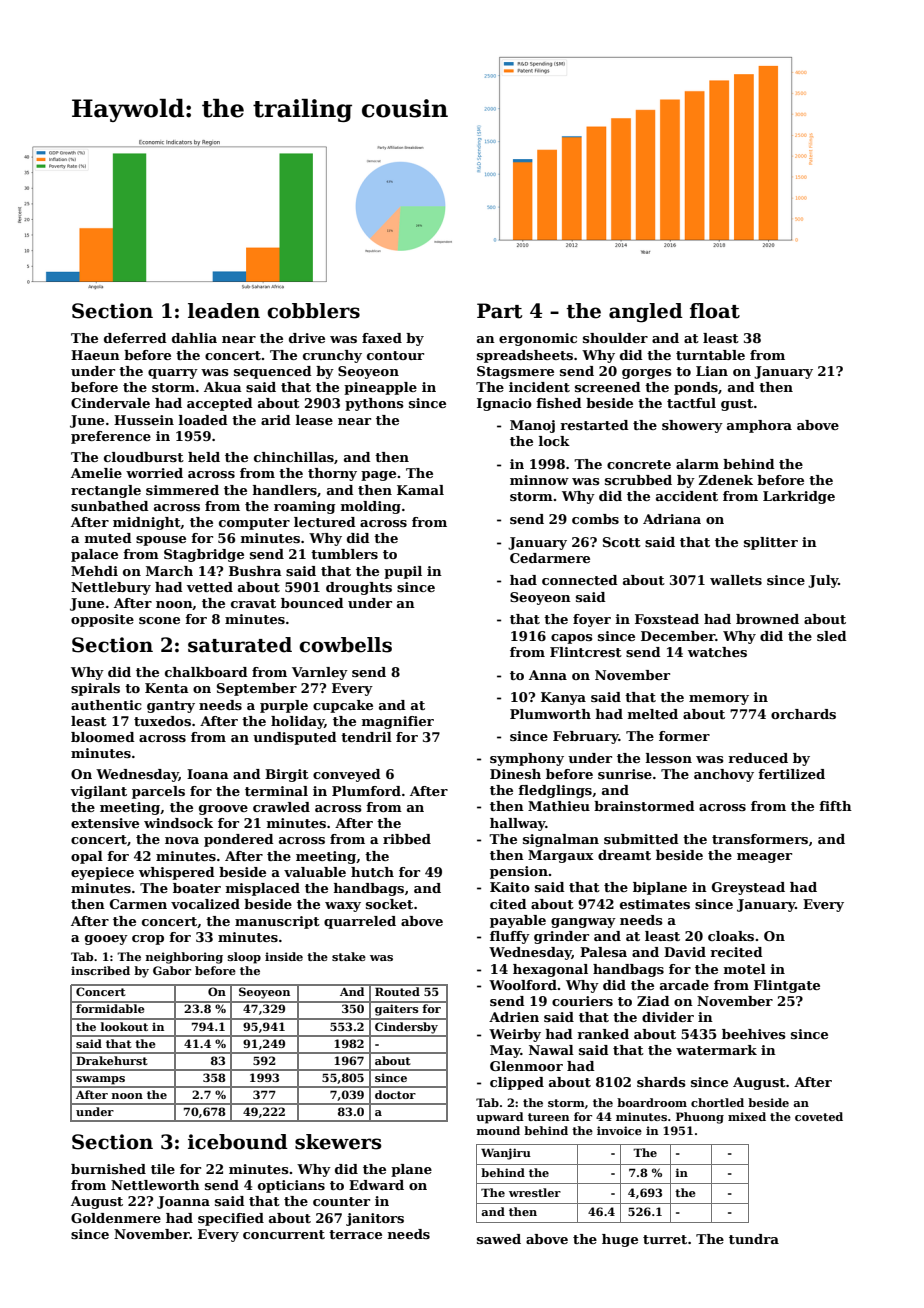 The height and width of the screenshot is (1308, 924). I want to click on fished, so click(559, 403).
